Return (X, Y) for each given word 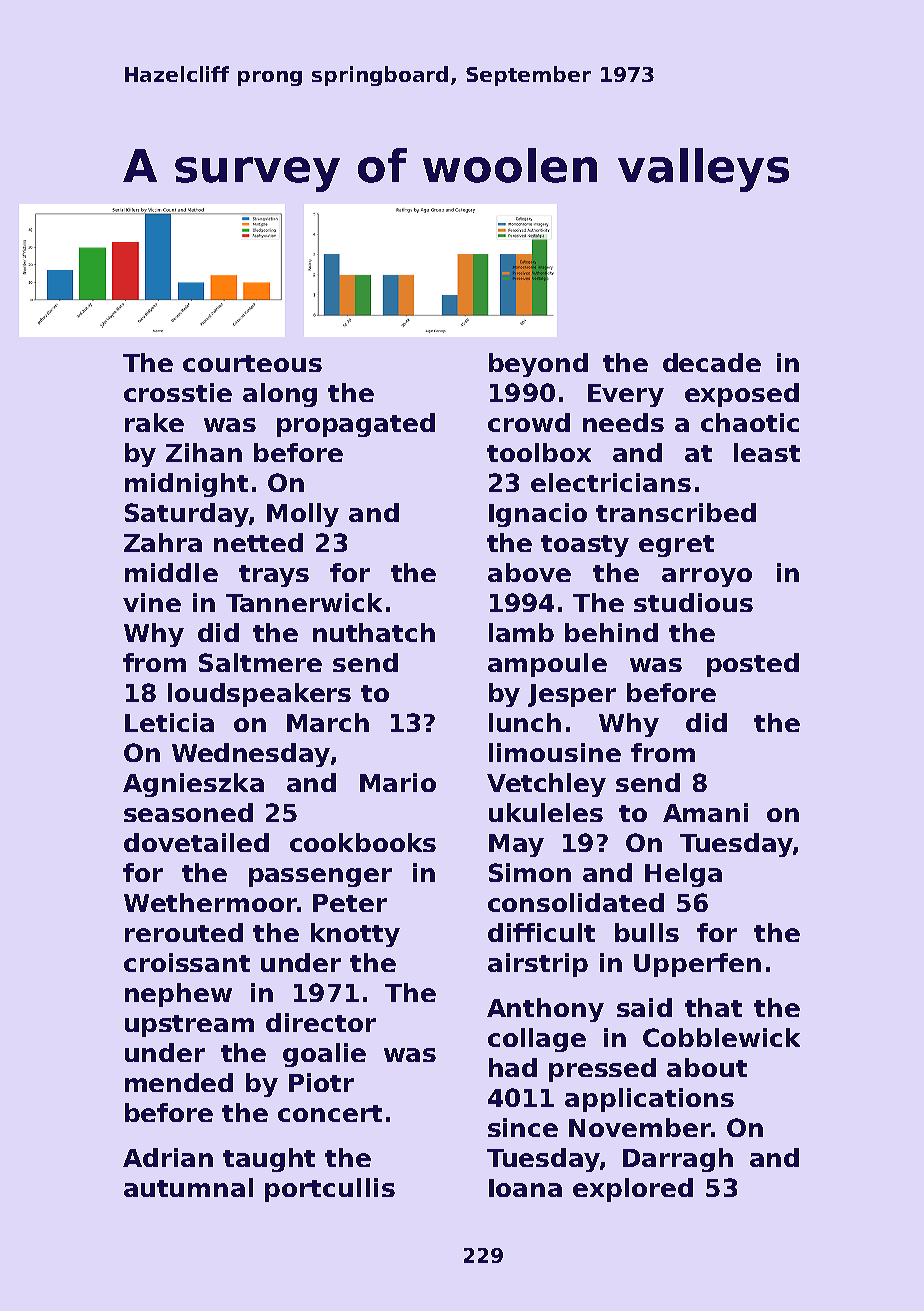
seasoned (188, 812)
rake (154, 422)
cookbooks (363, 842)
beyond (538, 365)
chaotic (750, 422)
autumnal (188, 1187)
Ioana (525, 1188)
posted (753, 665)
